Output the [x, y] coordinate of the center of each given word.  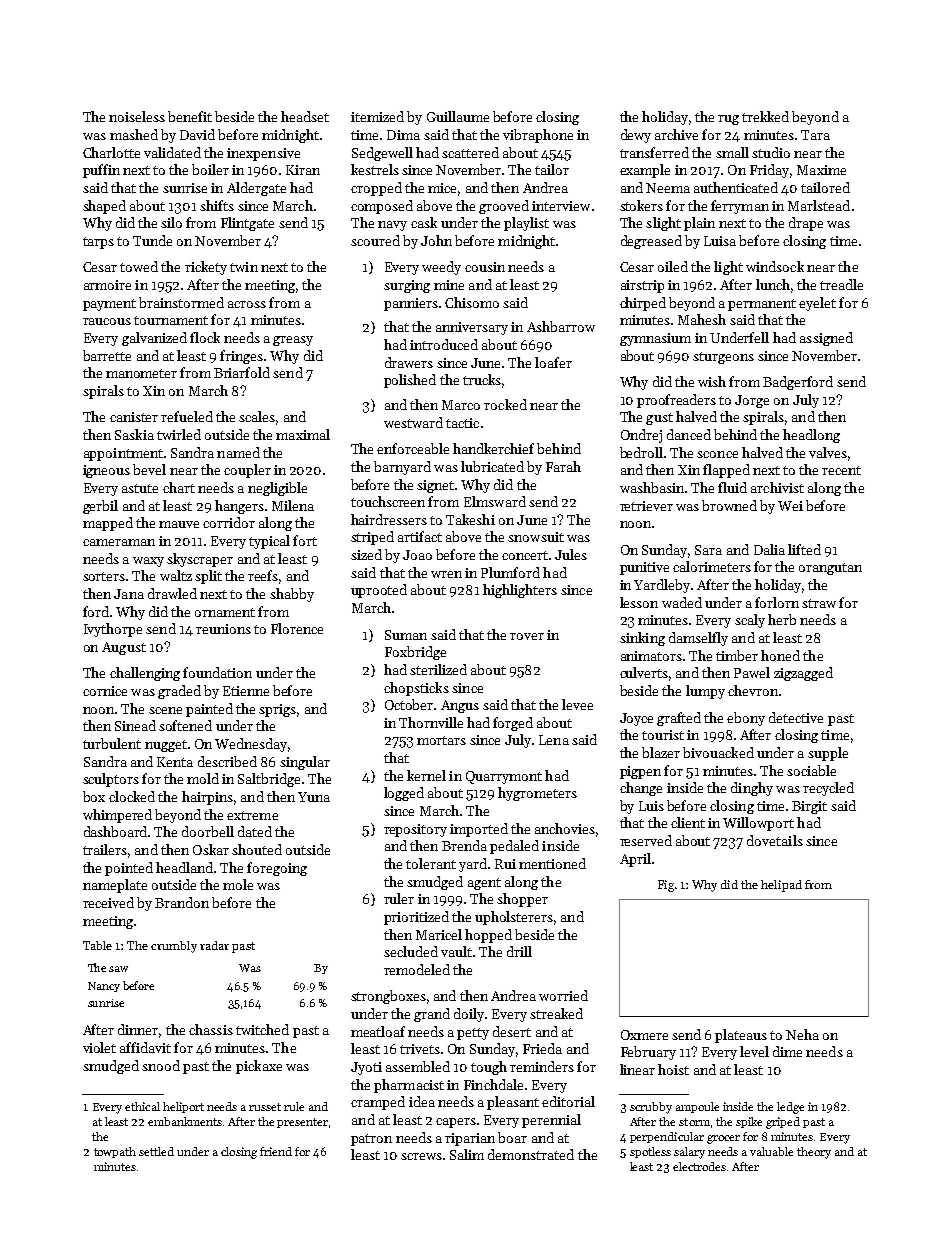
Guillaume [458, 116]
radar [214, 945]
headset [305, 116]
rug [728, 120]
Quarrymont [504, 777]
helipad [781, 886]
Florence [297, 628]
